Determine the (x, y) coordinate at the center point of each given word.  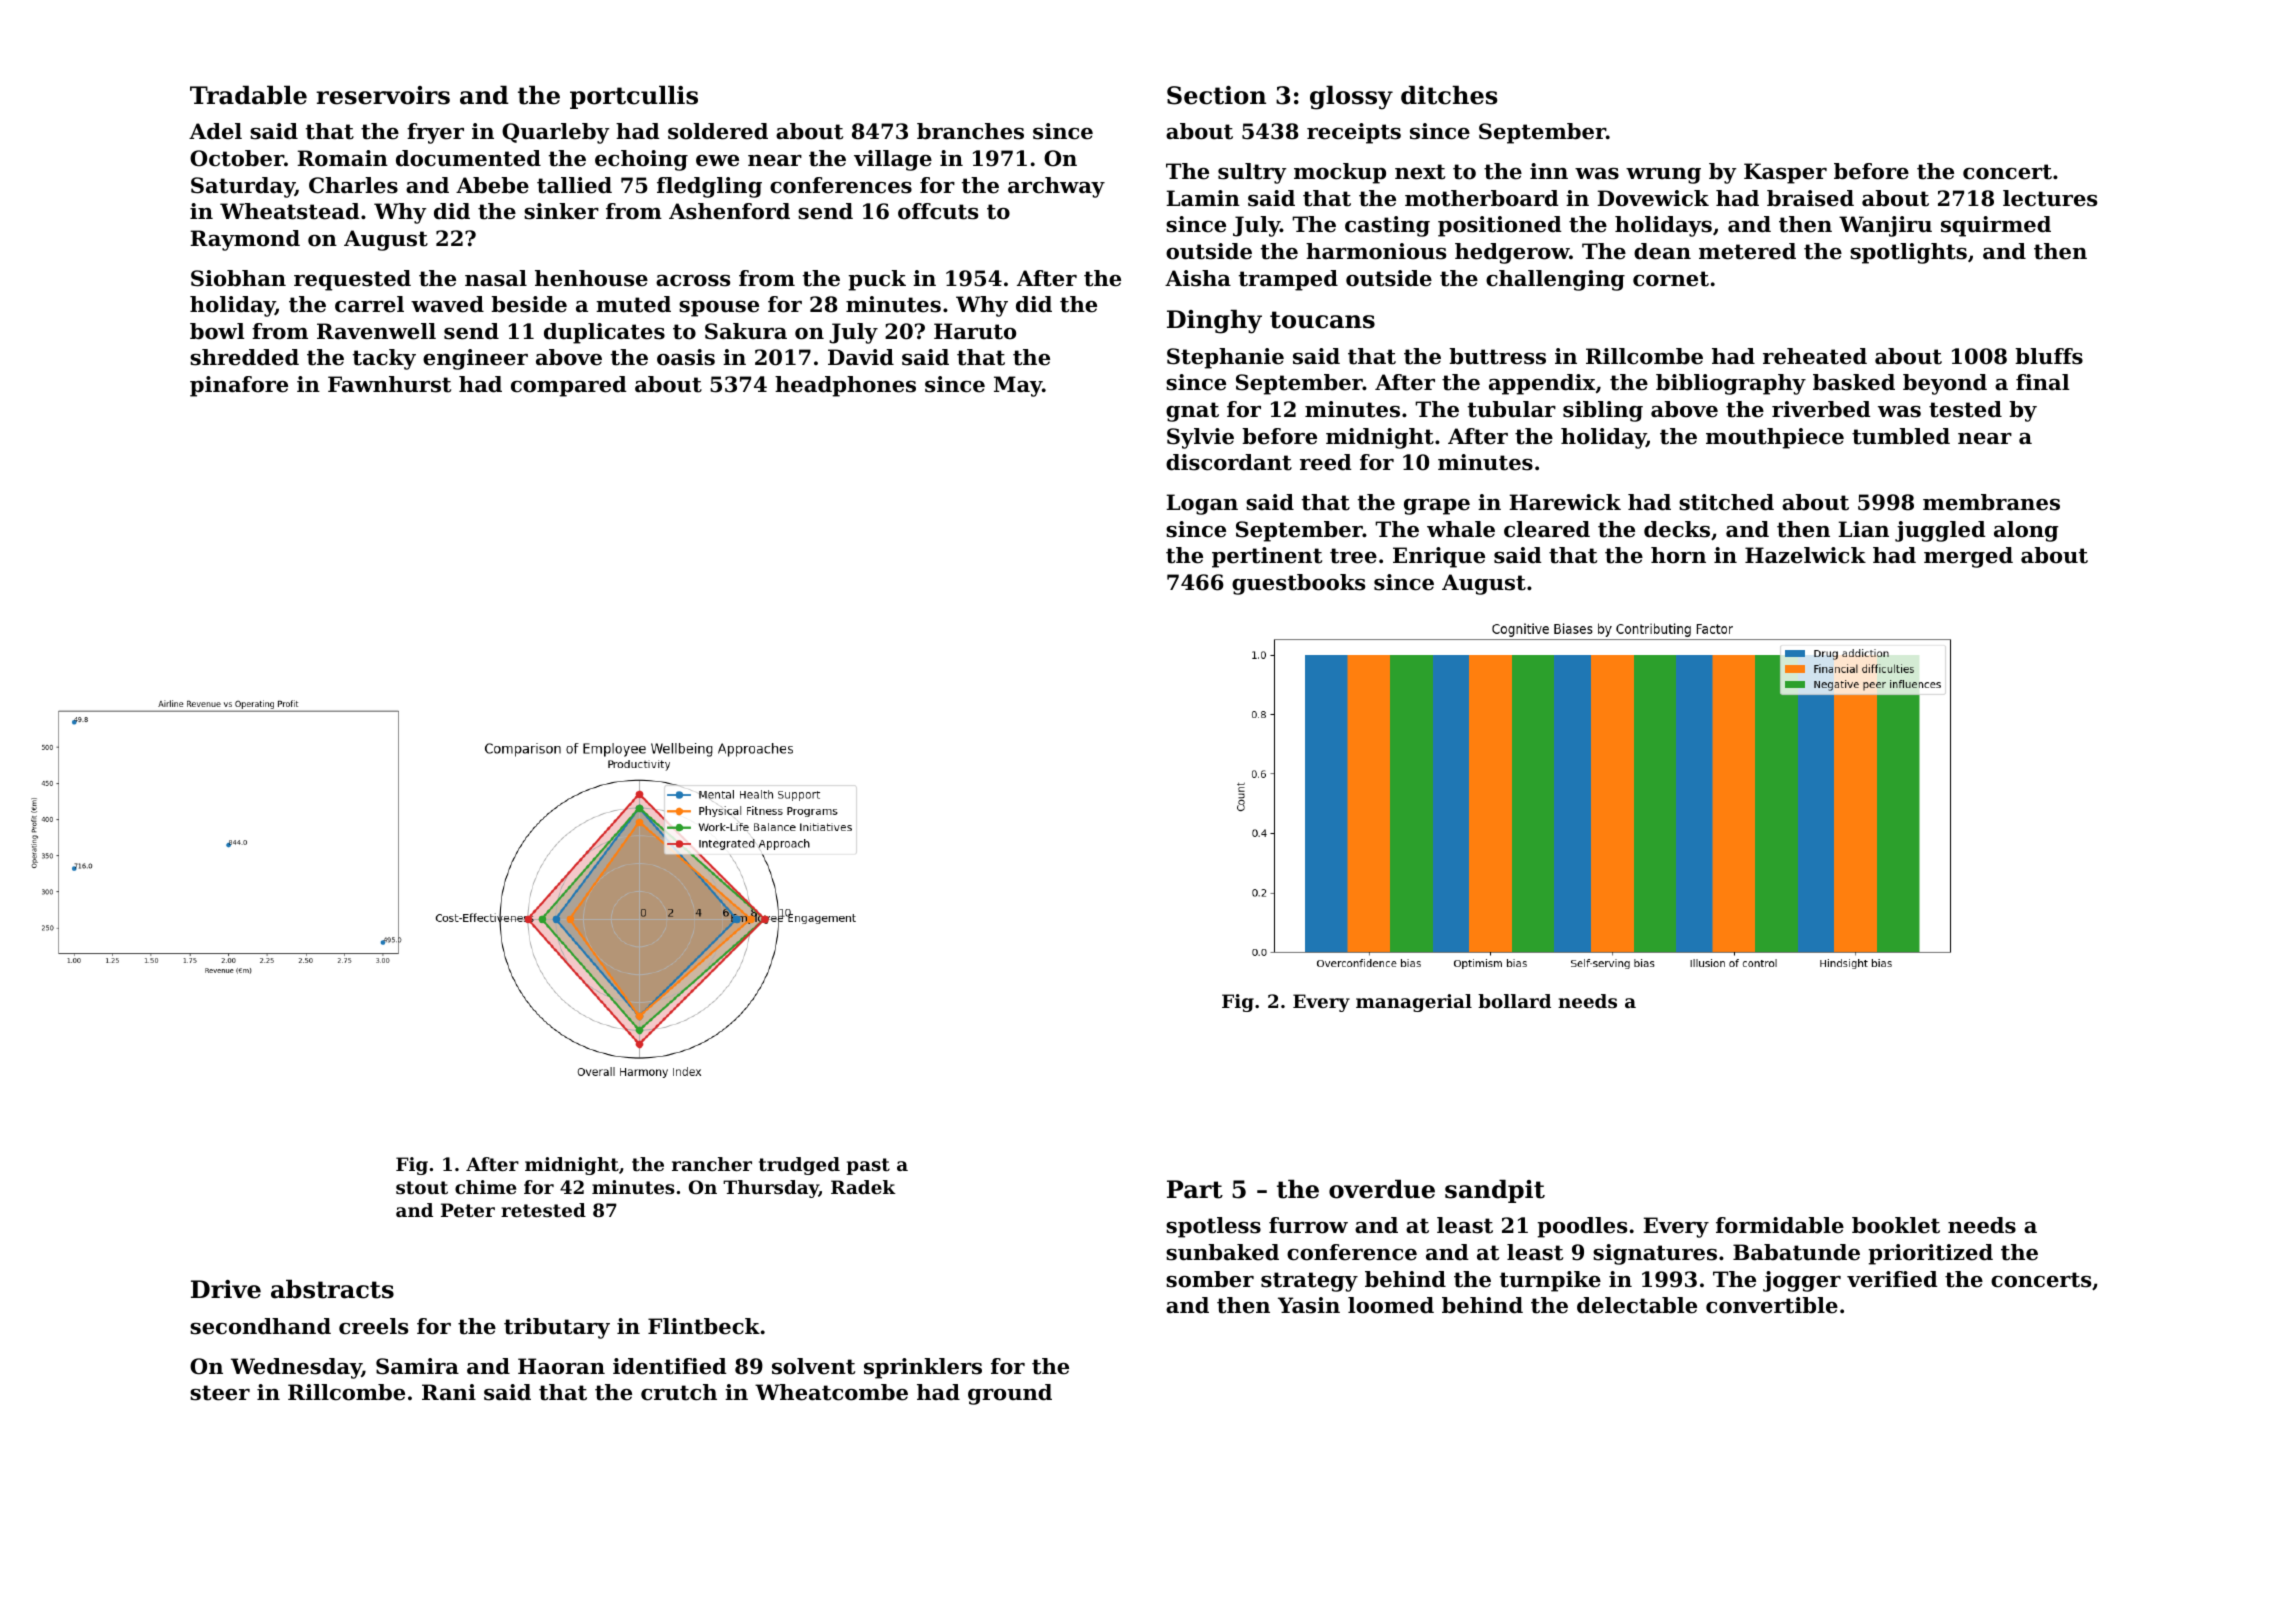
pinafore (239, 386)
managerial (1414, 1003)
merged (1968, 557)
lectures (2050, 198)
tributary (557, 1328)
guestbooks (1298, 584)
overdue (1382, 1189)
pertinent (1267, 557)
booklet (1896, 1225)
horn (1678, 555)
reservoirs (383, 95)
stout (422, 1187)
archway (1056, 187)
